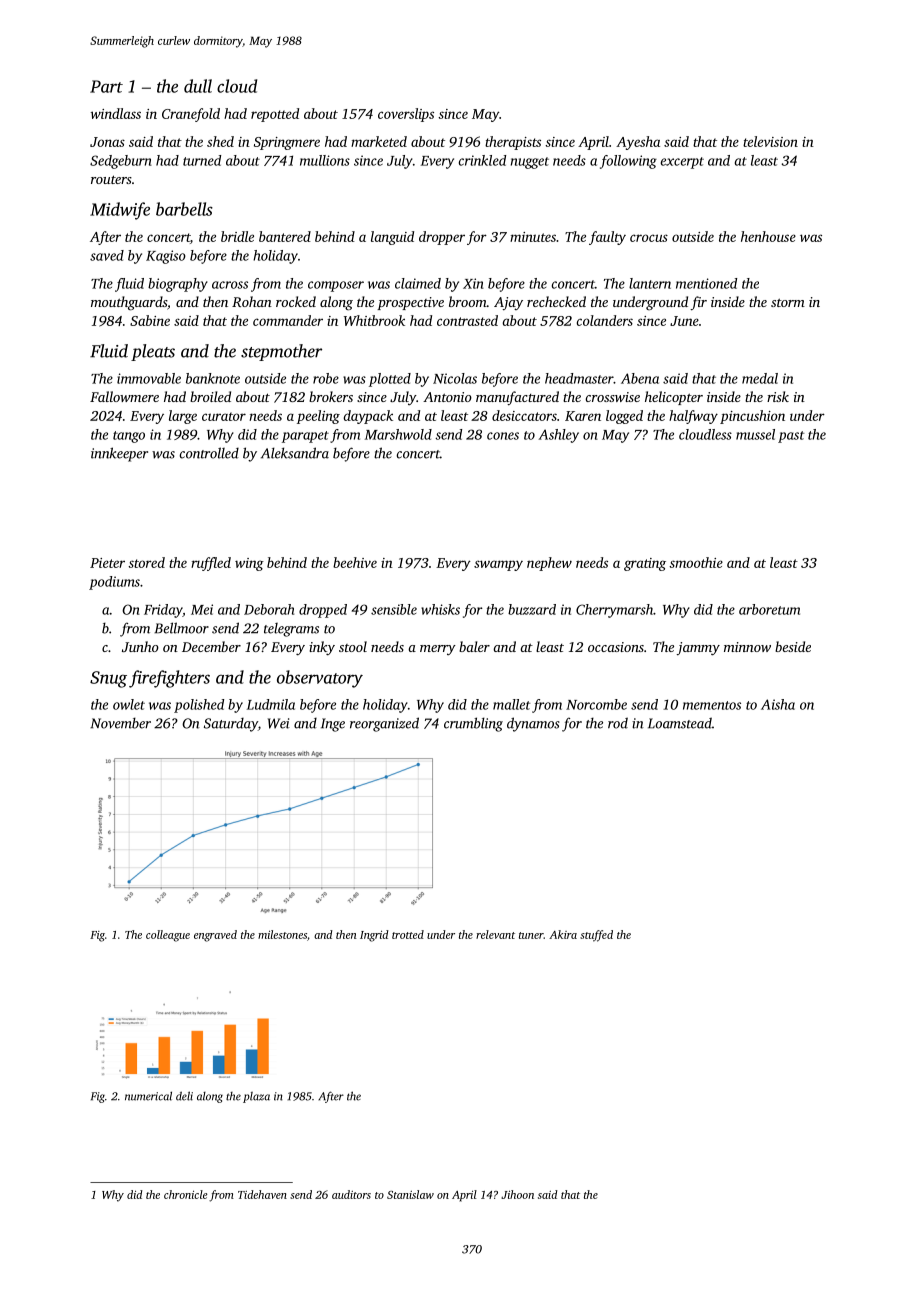  I want to click on Aisha, so click(778, 704).
